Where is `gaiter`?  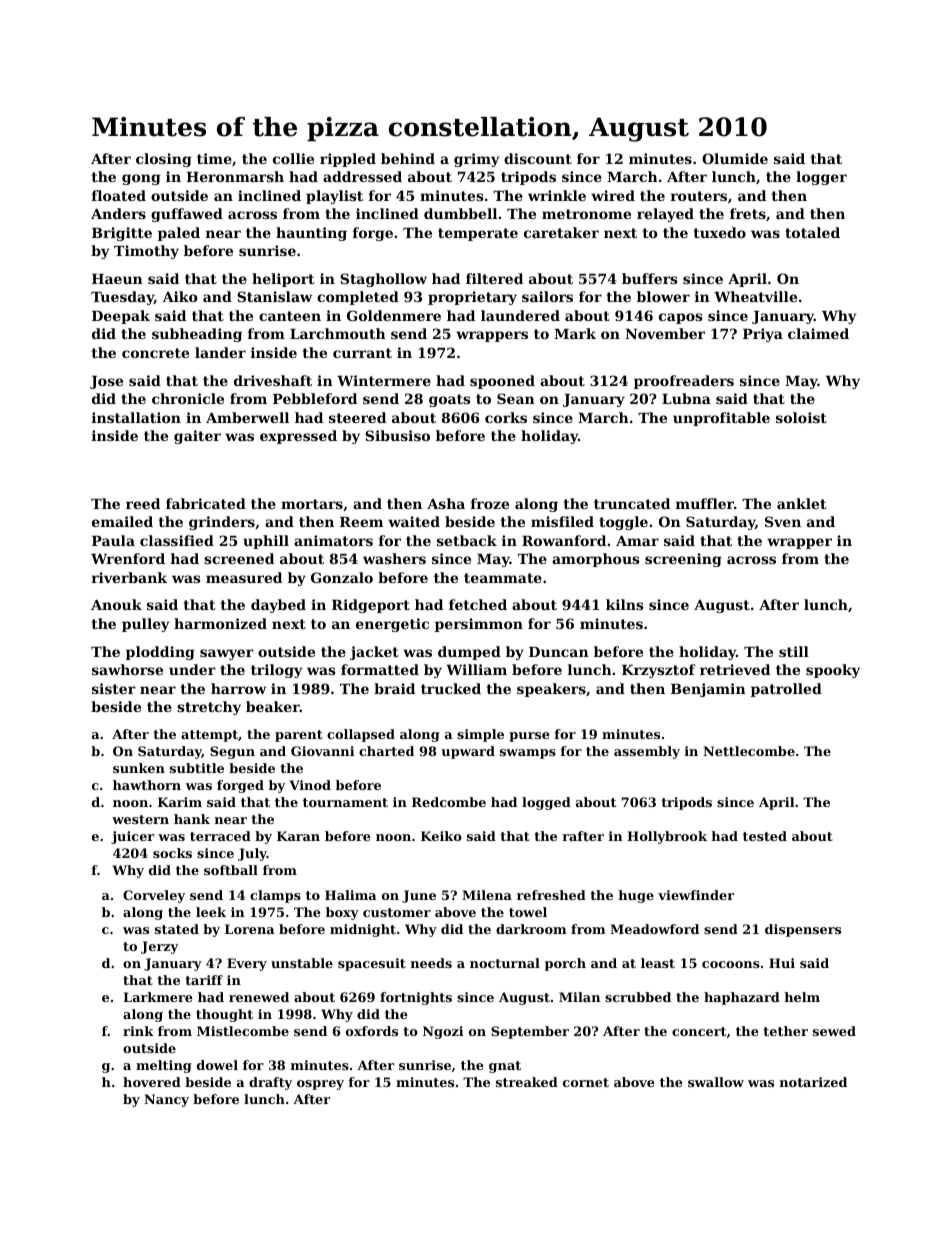 gaiter is located at coordinates (197, 437).
